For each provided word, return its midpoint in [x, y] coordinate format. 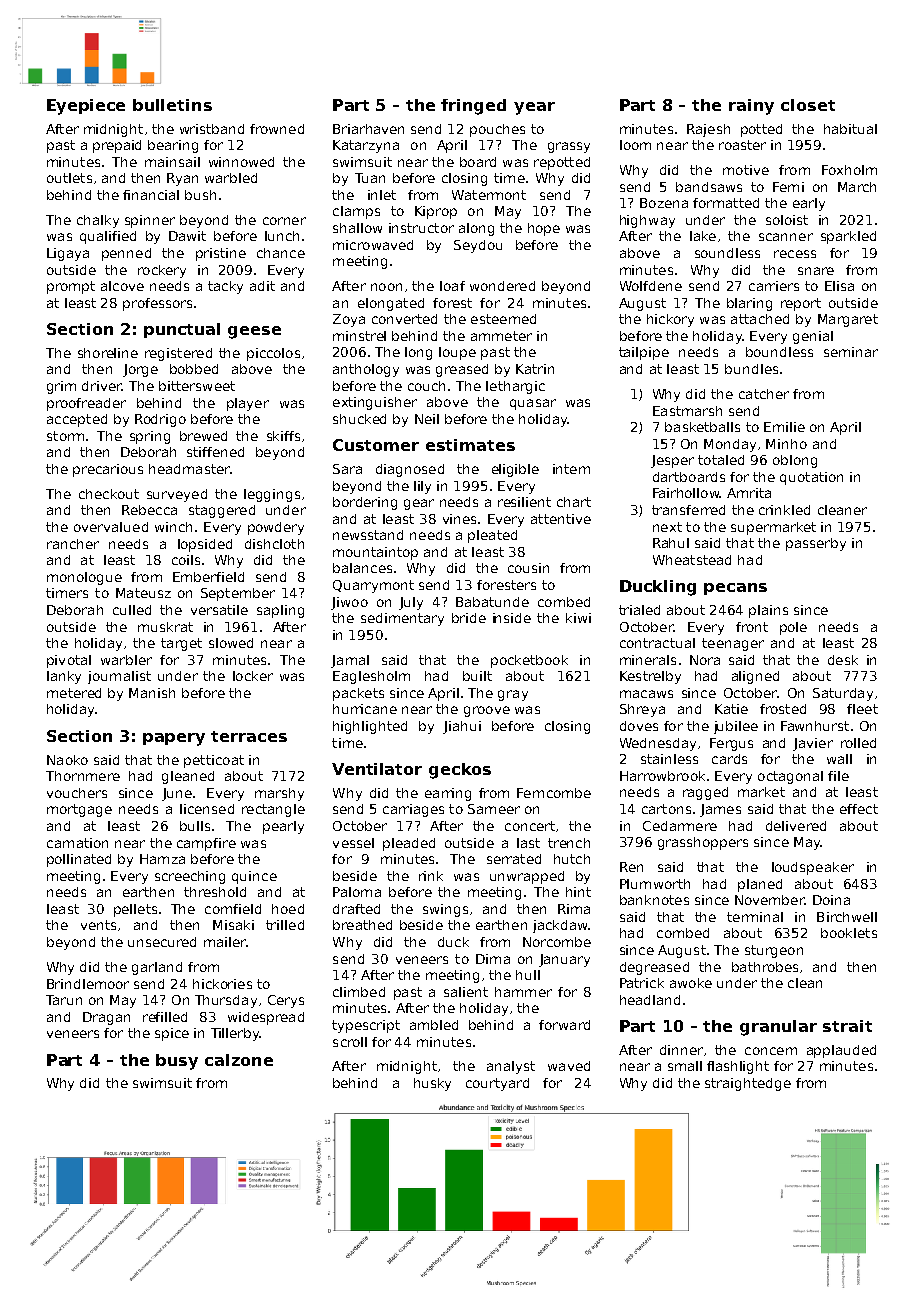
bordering [365, 503]
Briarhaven [368, 129]
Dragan [106, 1018]
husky [432, 1084]
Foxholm [849, 170]
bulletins [172, 105]
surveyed [177, 495]
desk [843, 660]
